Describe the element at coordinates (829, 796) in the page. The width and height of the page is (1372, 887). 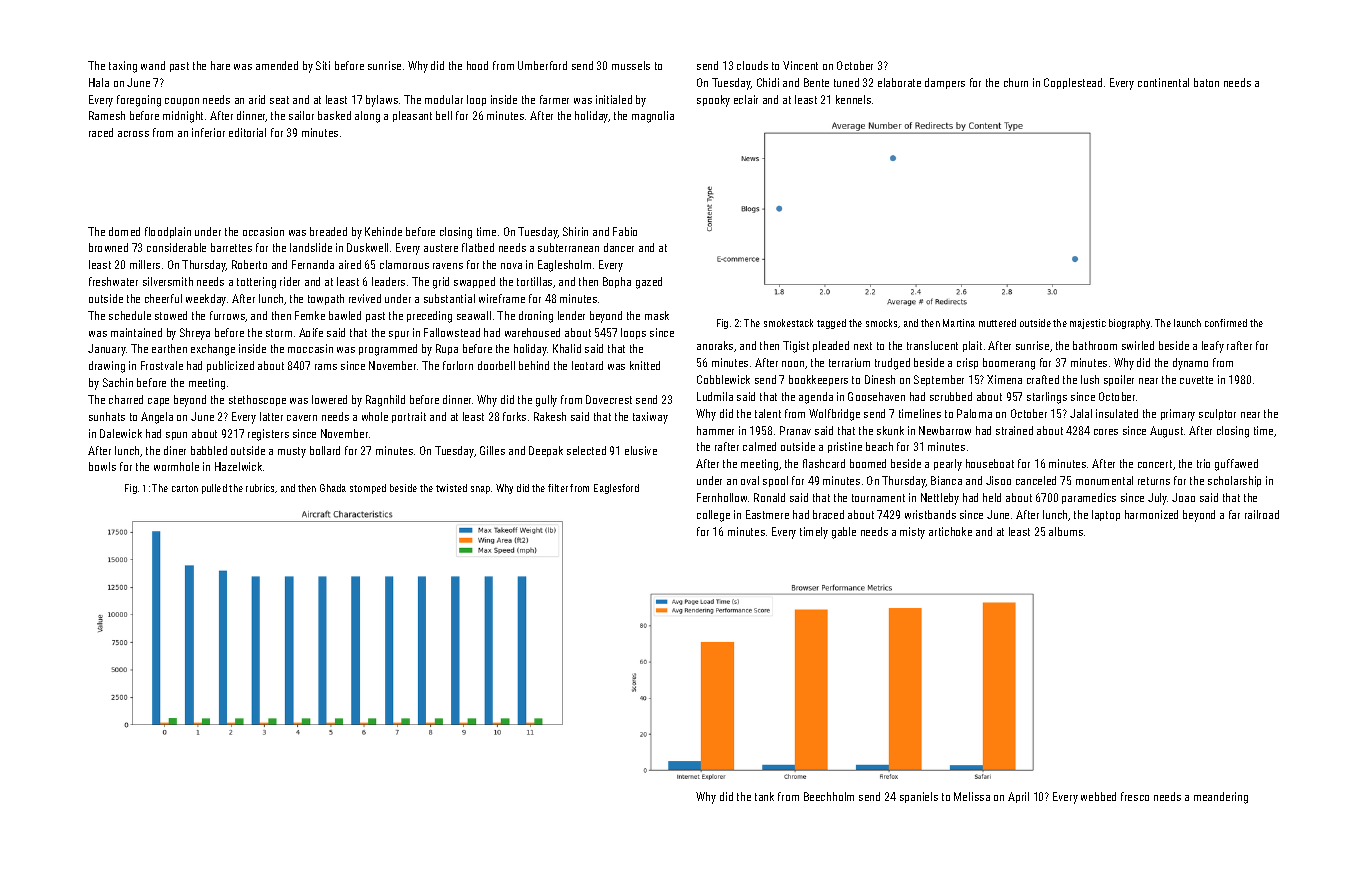
I see `Beechholm` at that location.
